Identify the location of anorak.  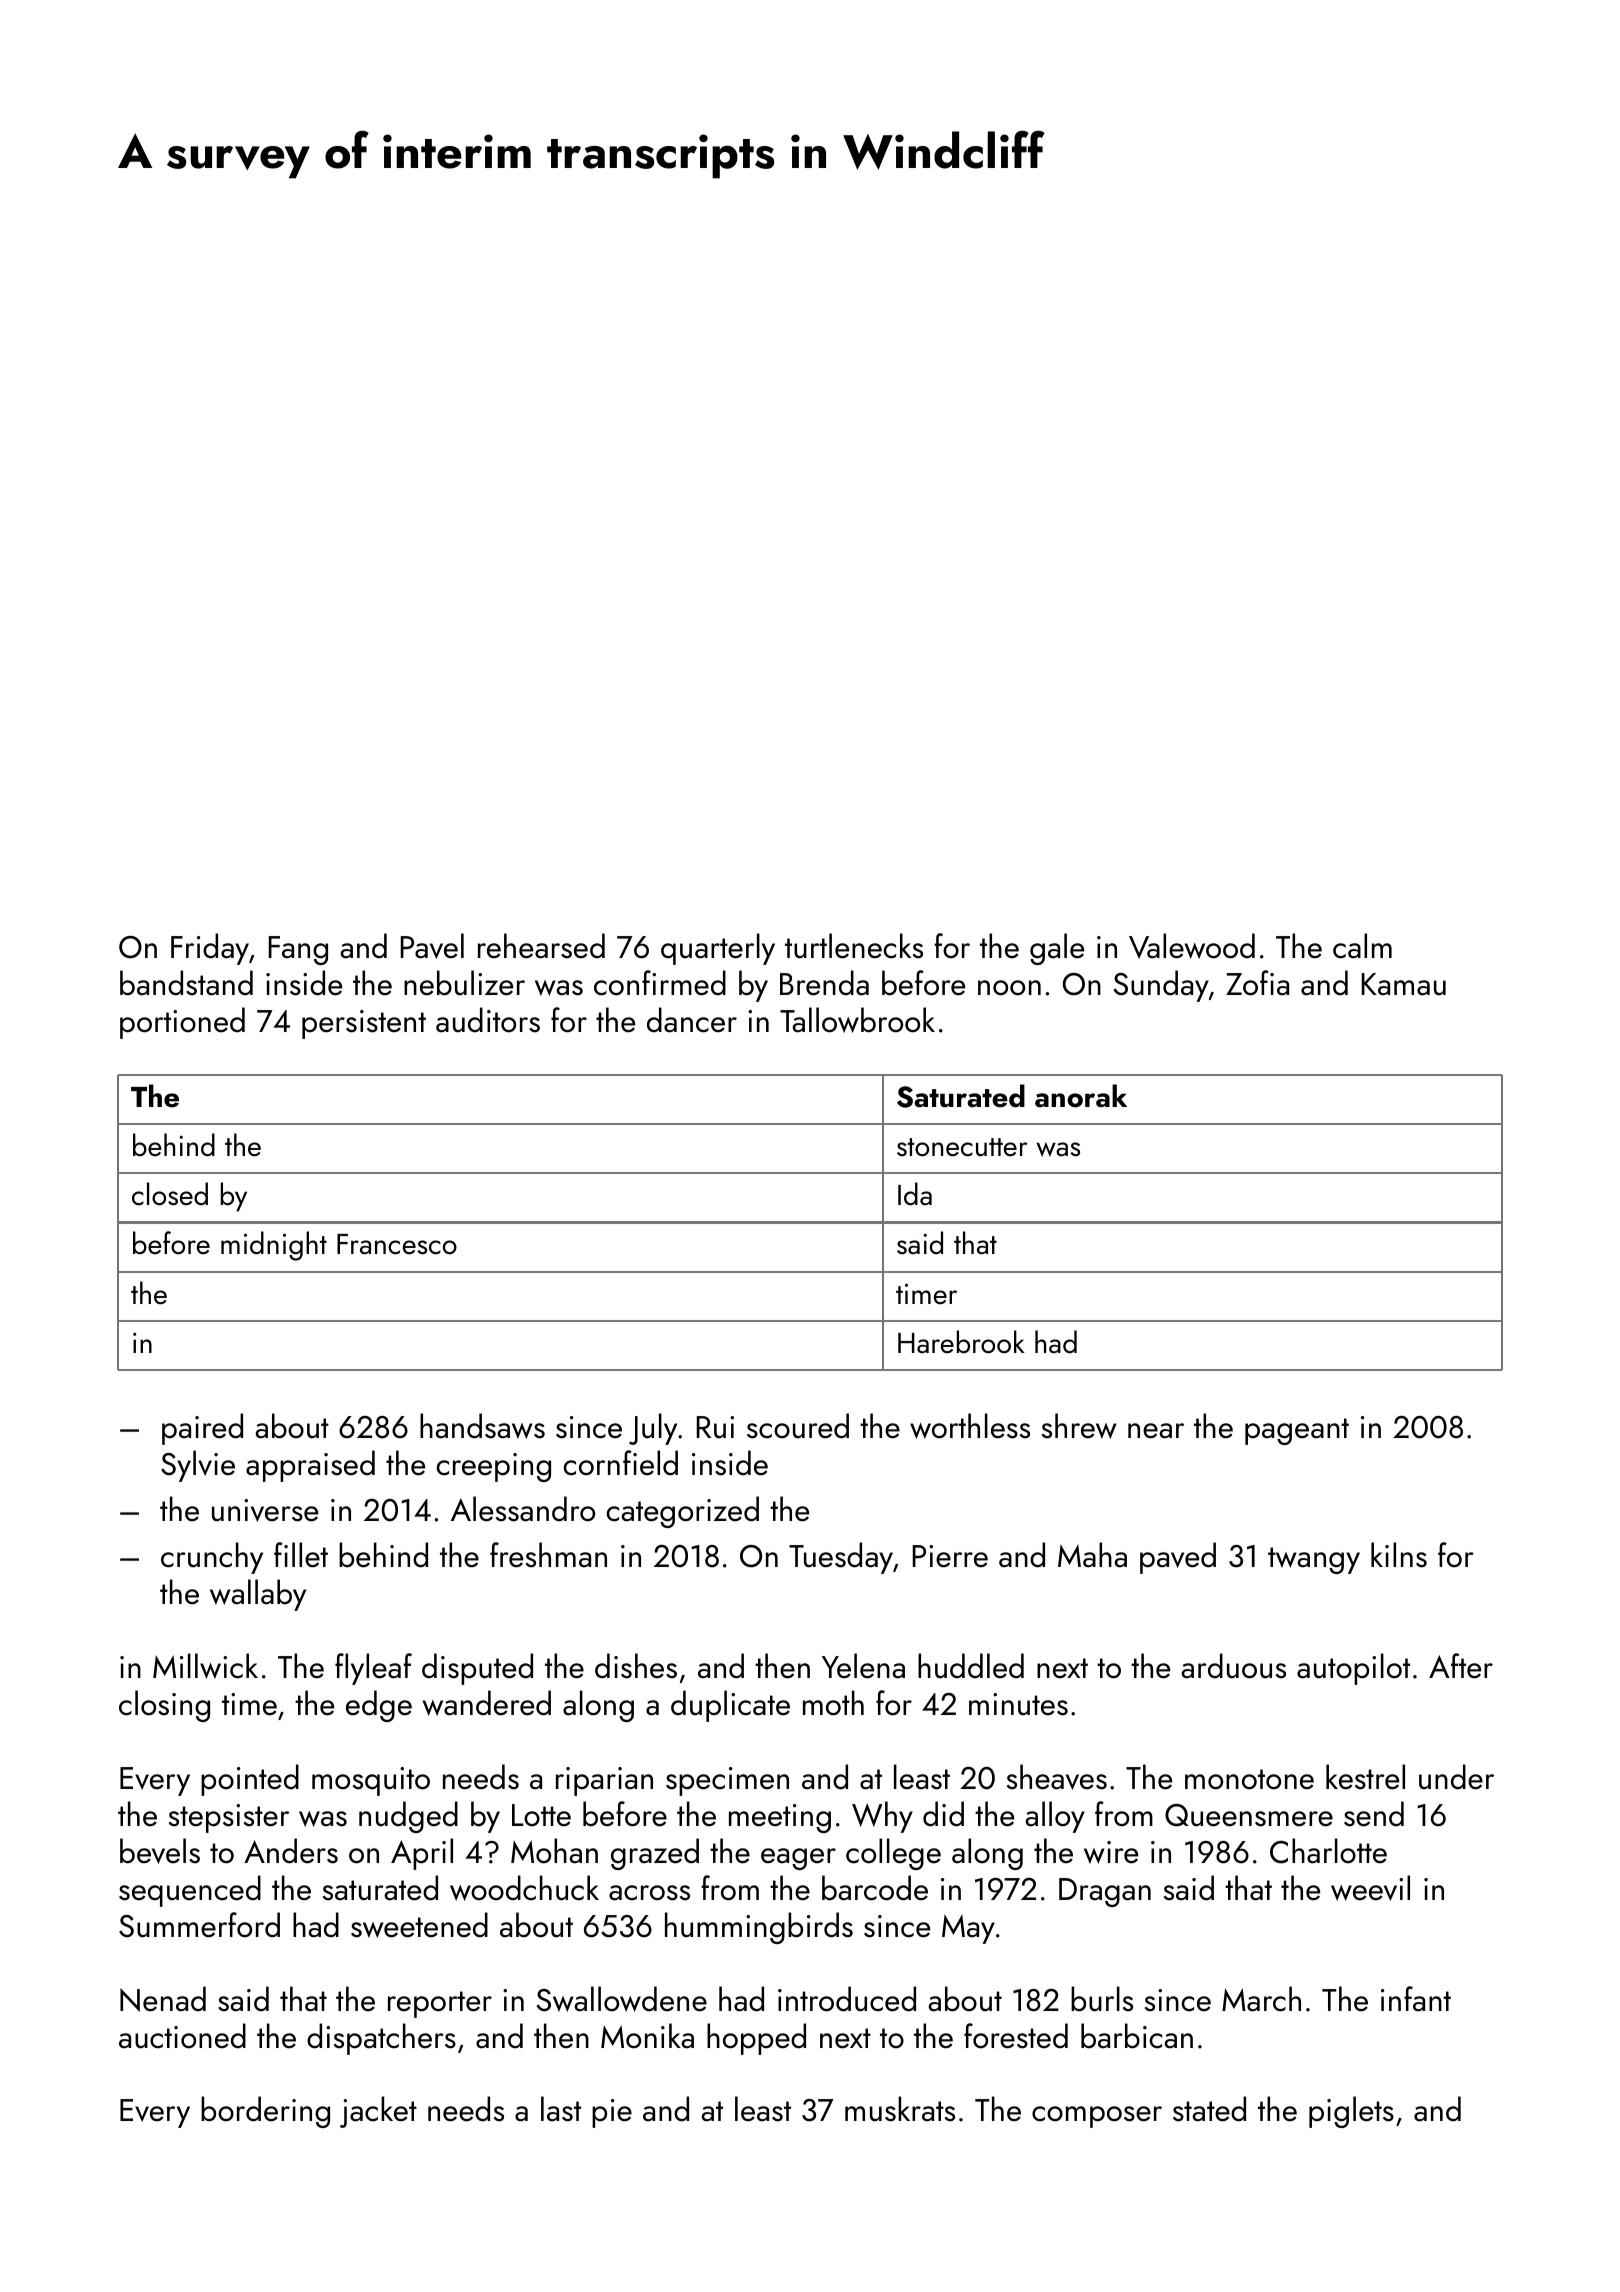
(1081, 1096).
